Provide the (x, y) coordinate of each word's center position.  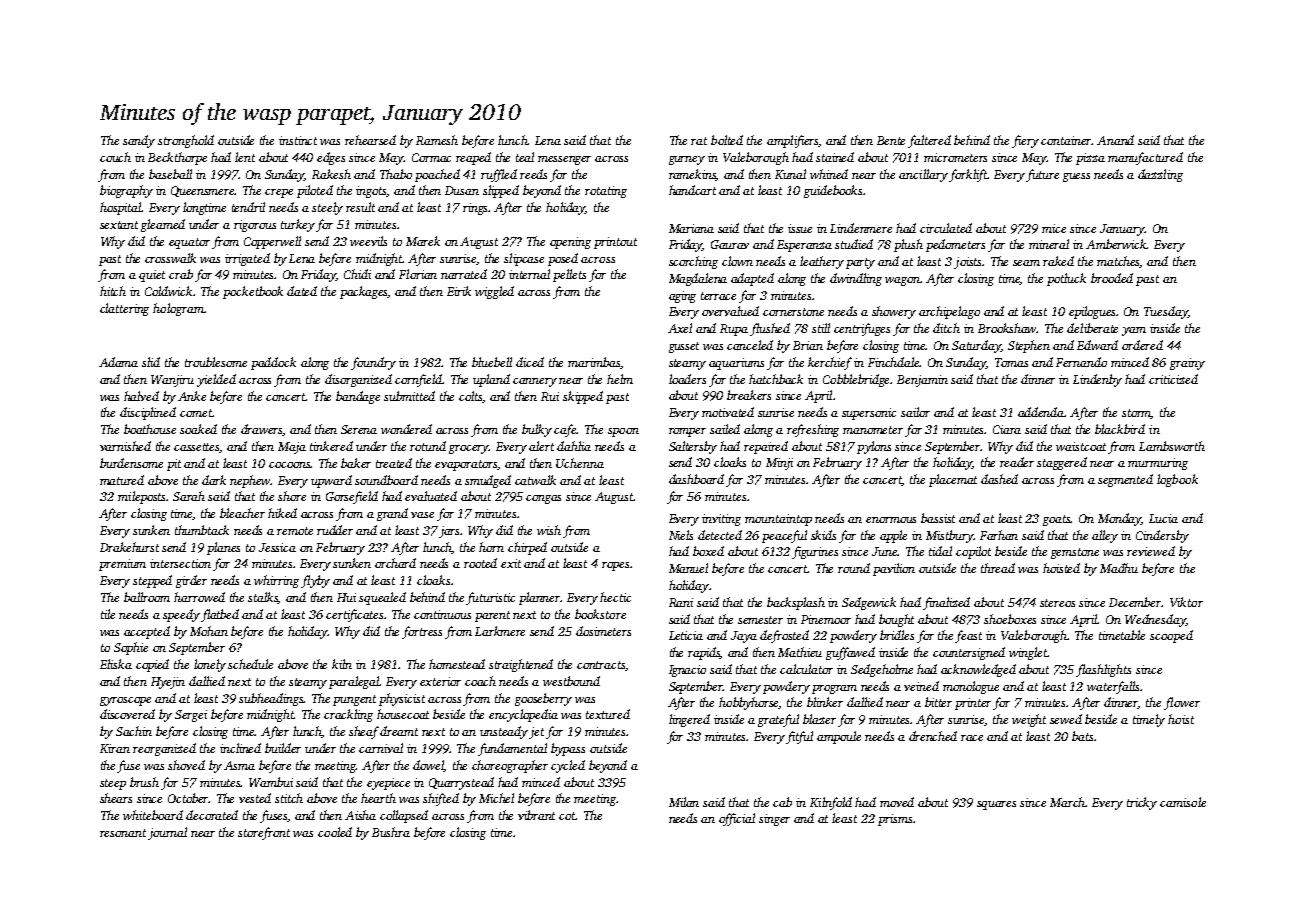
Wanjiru (172, 381)
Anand (1115, 140)
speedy (181, 615)
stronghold (186, 141)
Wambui (271, 782)
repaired (766, 447)
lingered (689, 720)
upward (331, 481)
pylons (874, 447)
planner (540, 598)
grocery (469, 449)
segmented (1125, 480)
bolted (727, 140)
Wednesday (1155, 620)
